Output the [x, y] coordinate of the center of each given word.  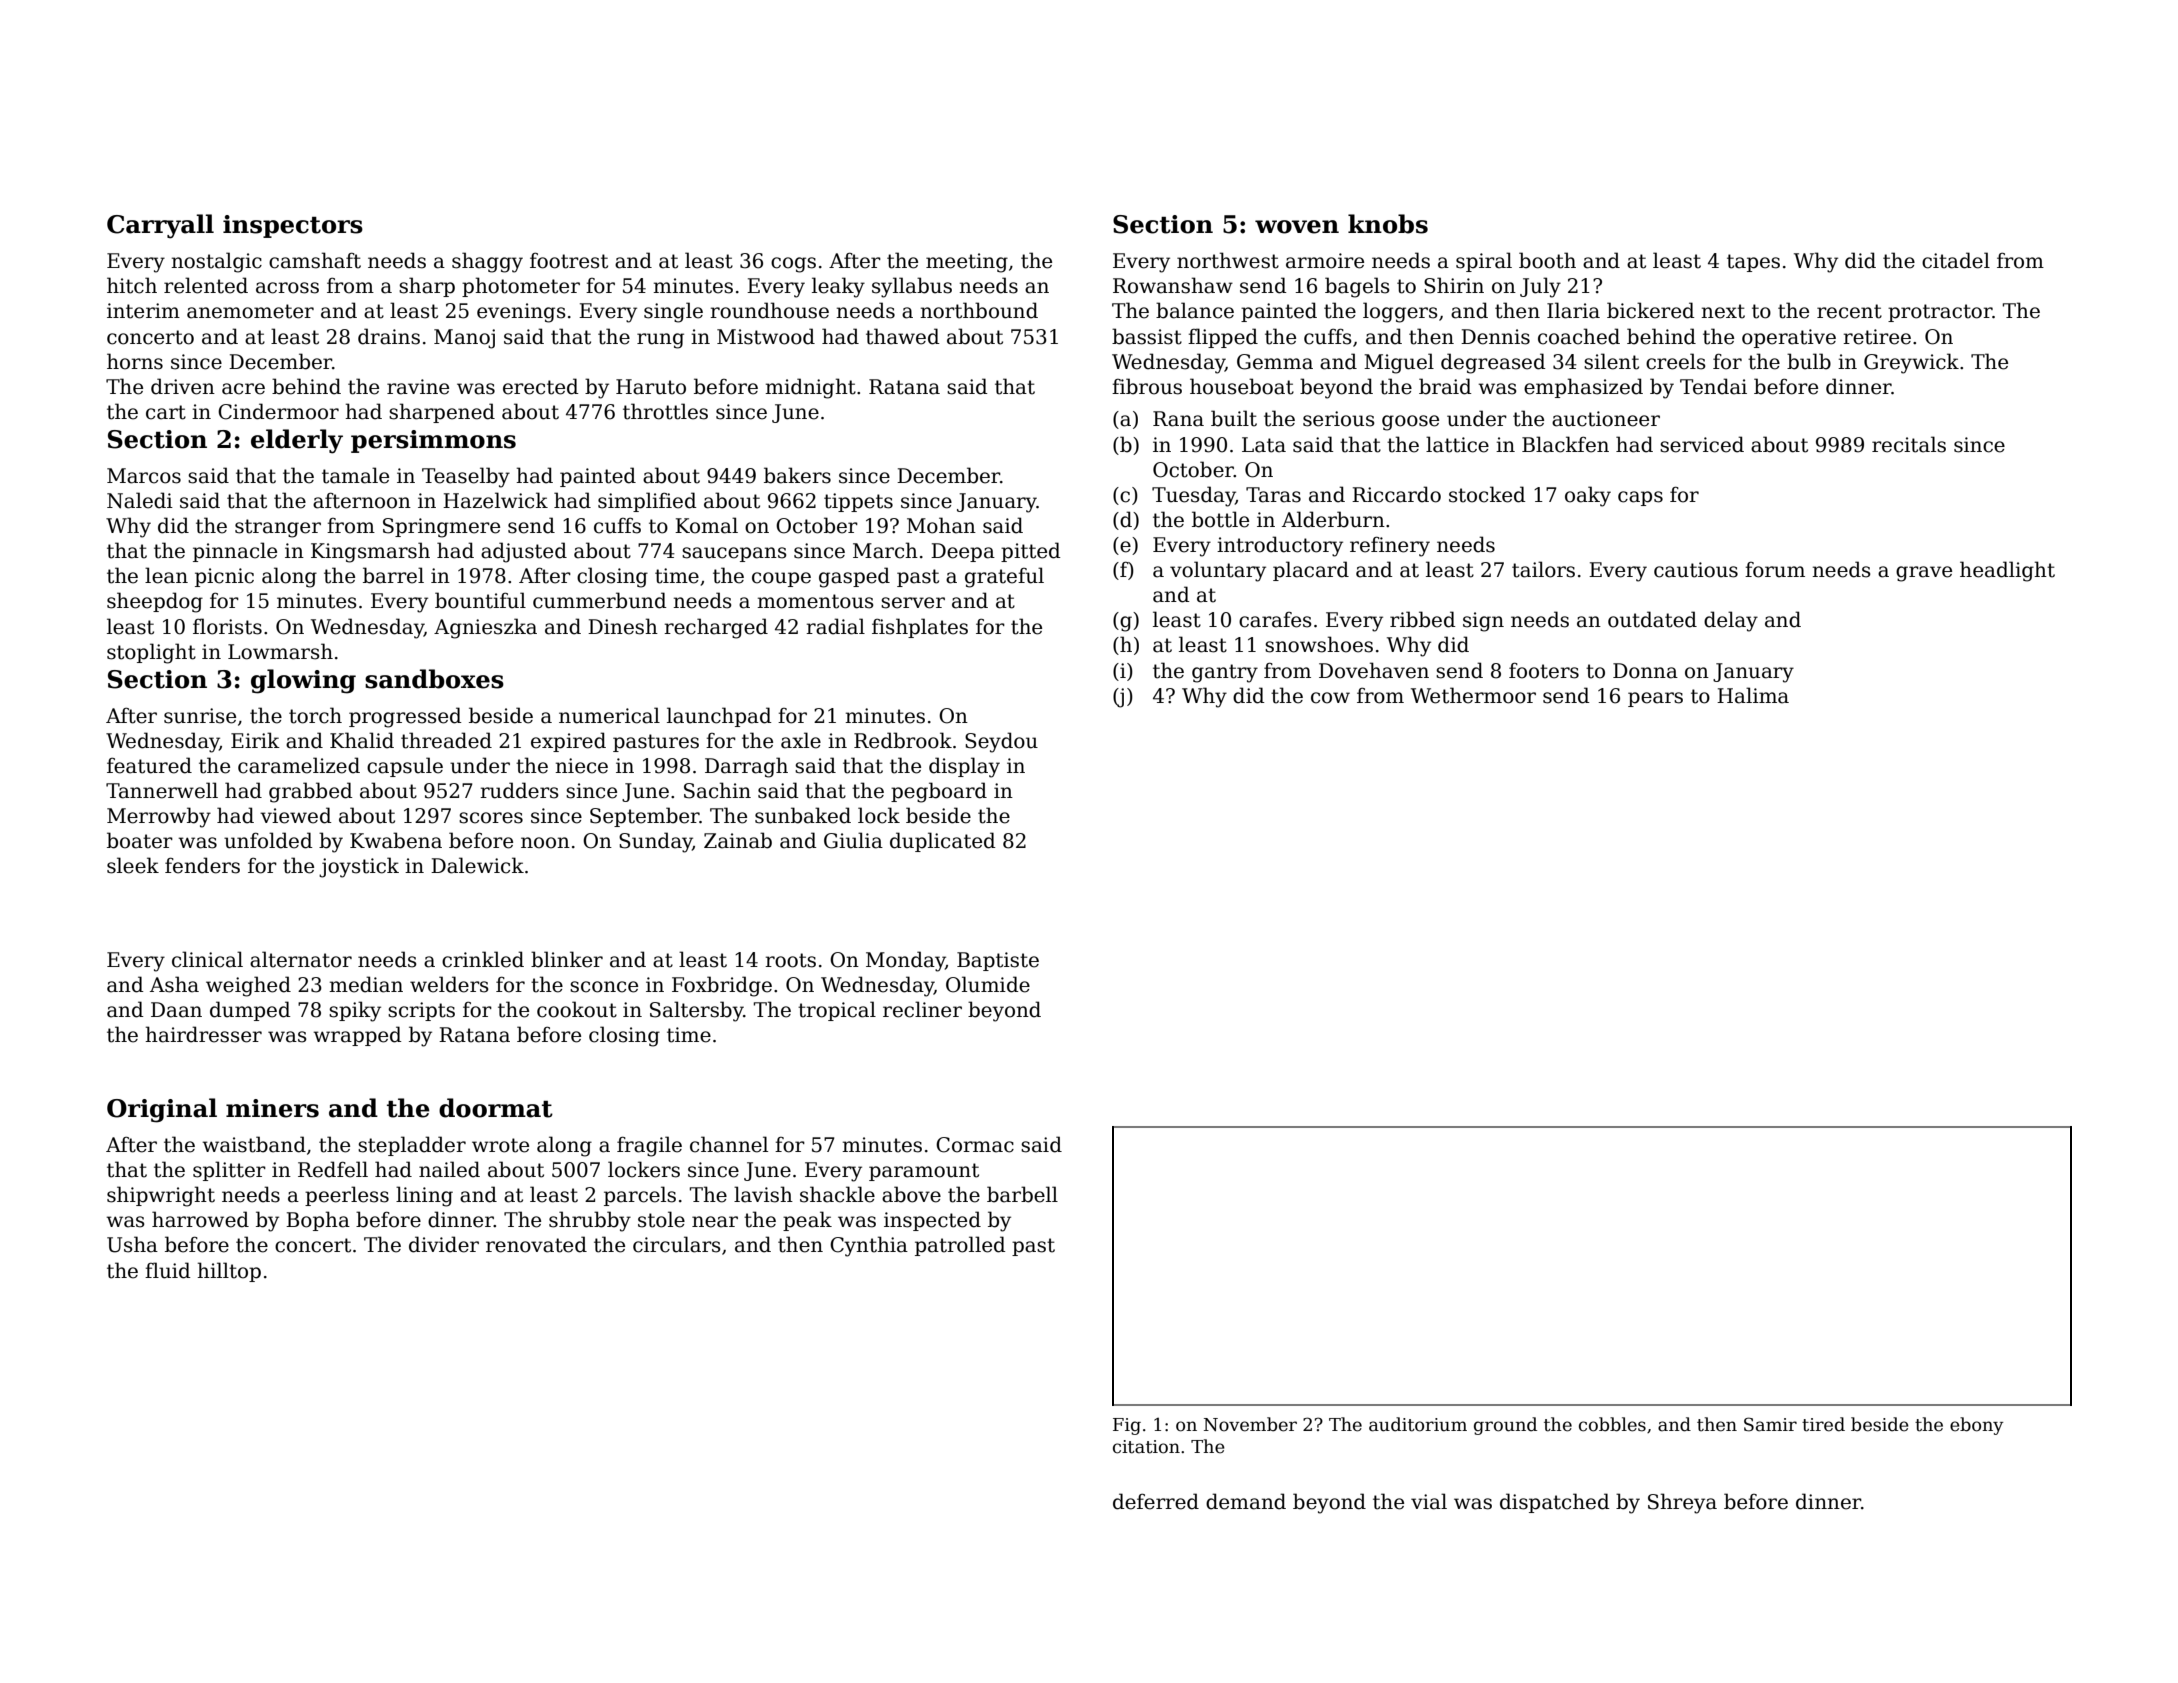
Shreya [1682, 1503]
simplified [647, 502]
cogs [793, 265]
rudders [519, 790]
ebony [1977, 1426]
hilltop [229, 1272]
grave [1924, 574]
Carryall [160, 226]
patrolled [960, 1246]
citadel [1956, 260]
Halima [1753, 695]
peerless [347, 1196]
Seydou [1001, 742]
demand [1246, 1501]
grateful [1004, 577]
